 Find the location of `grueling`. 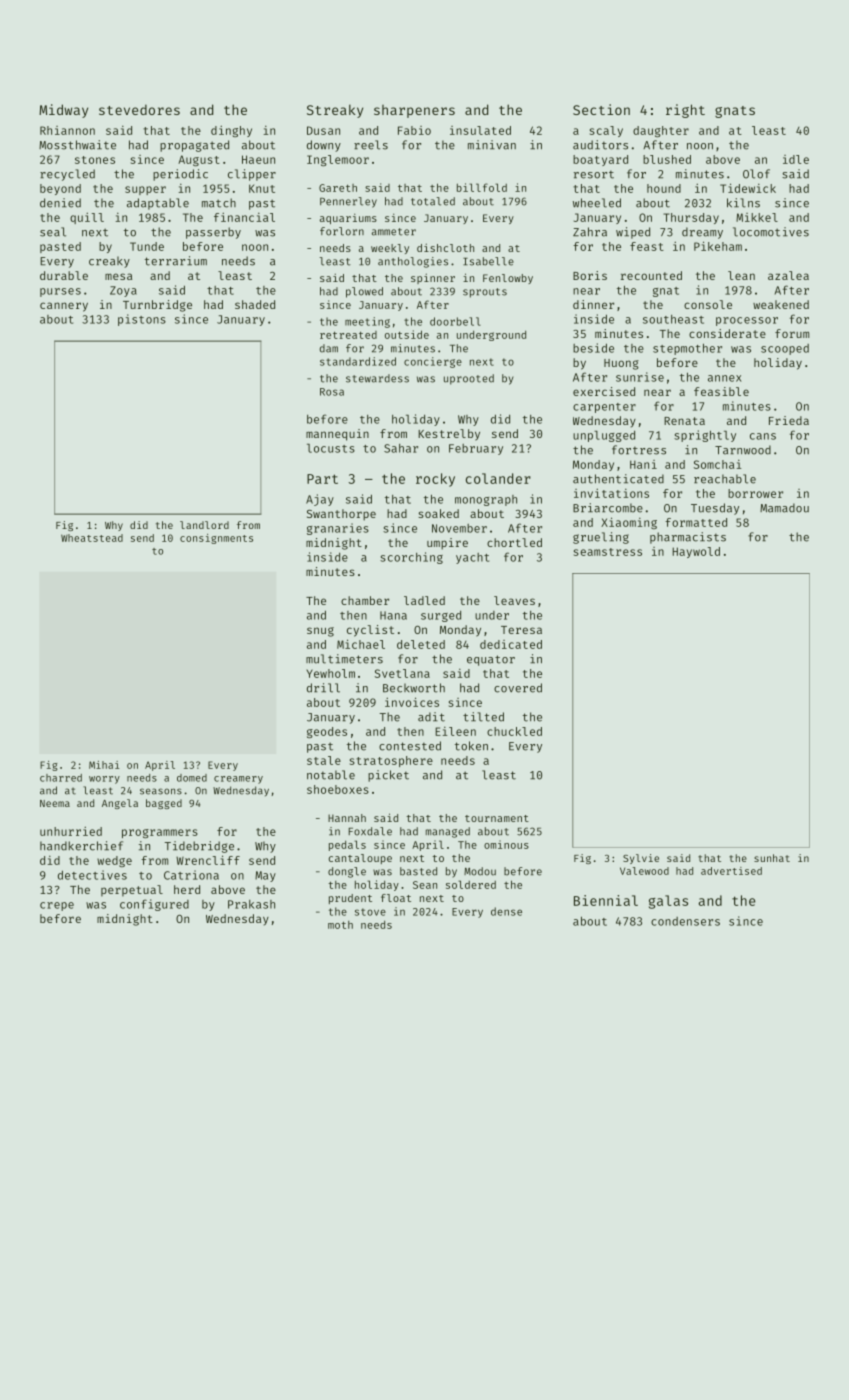

grueling is located at coordinates (601, 538).
